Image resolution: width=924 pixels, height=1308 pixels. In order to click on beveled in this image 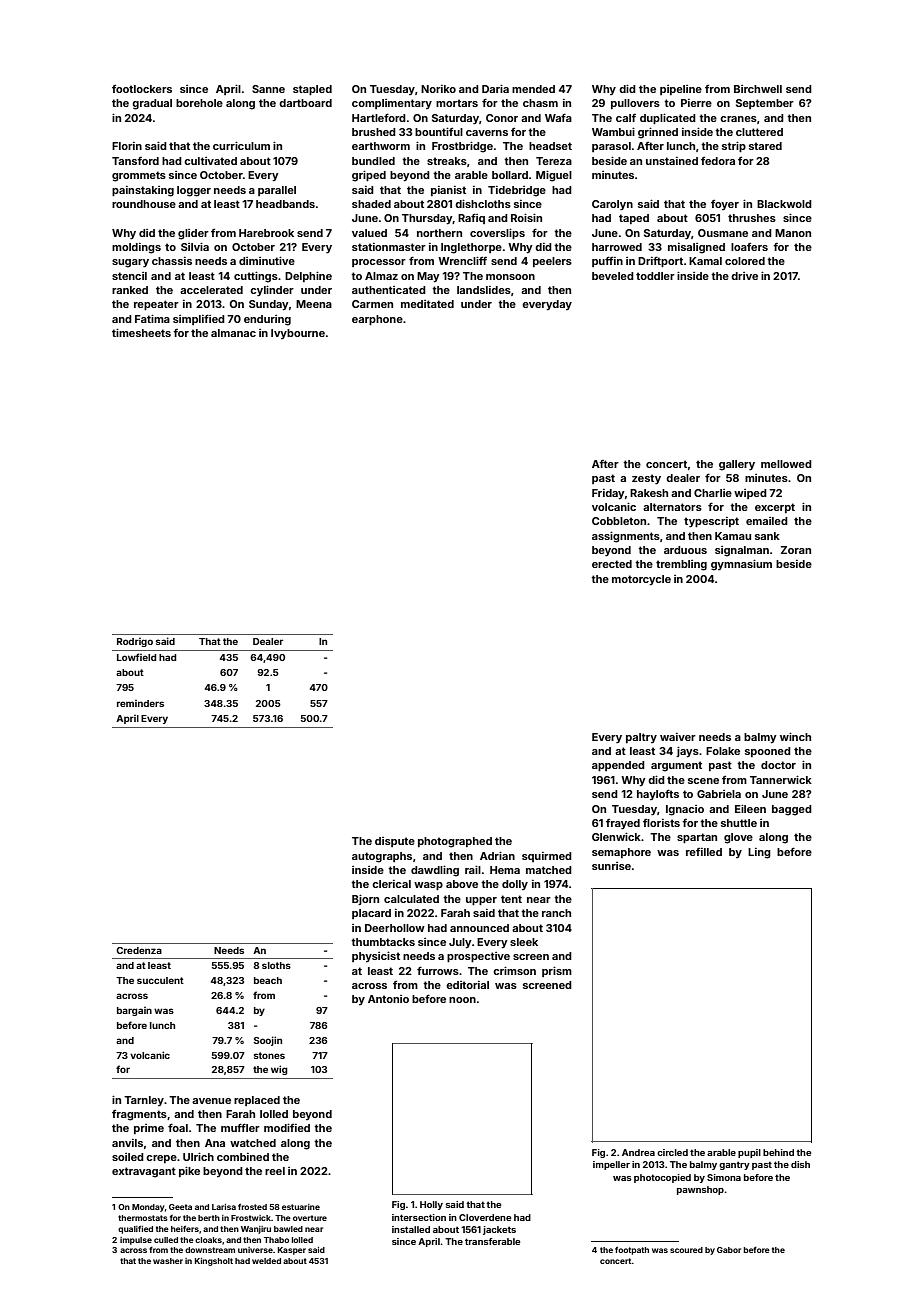, I will do `click(613, 276)`.
